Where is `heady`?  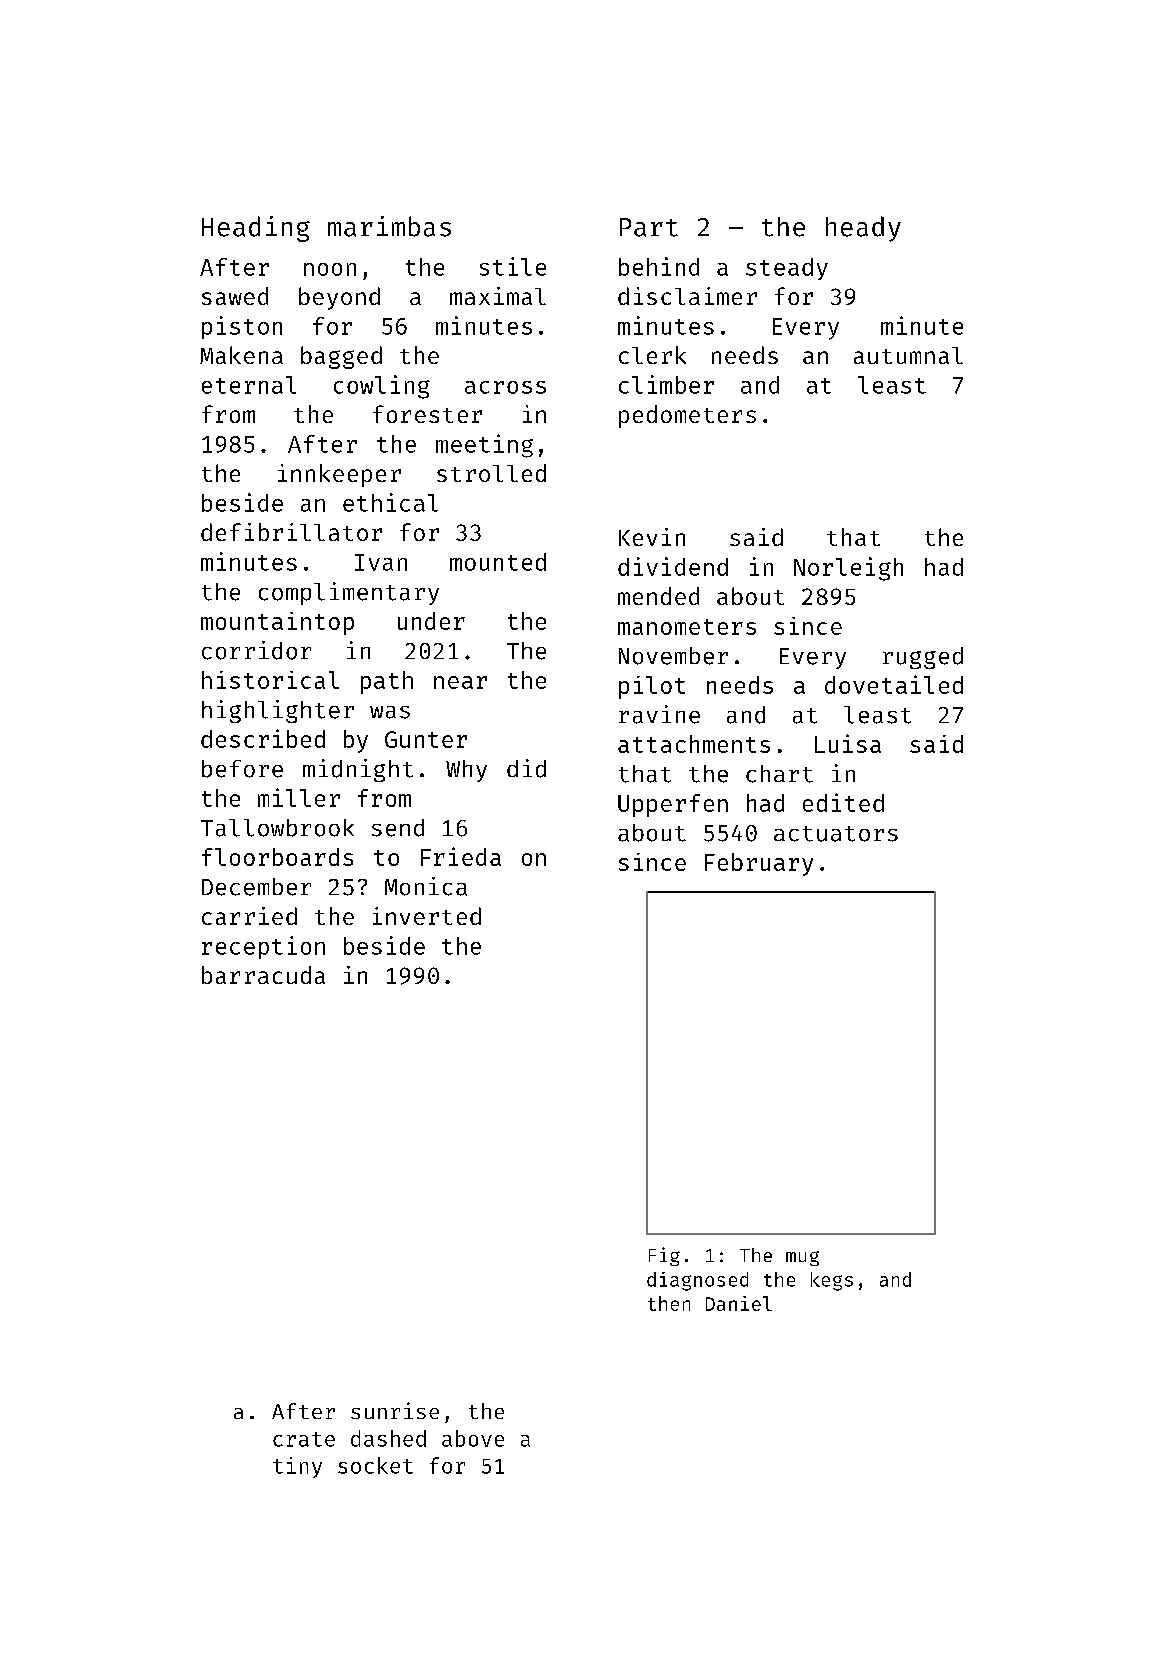 heady is located at coordinates (863, 229).
